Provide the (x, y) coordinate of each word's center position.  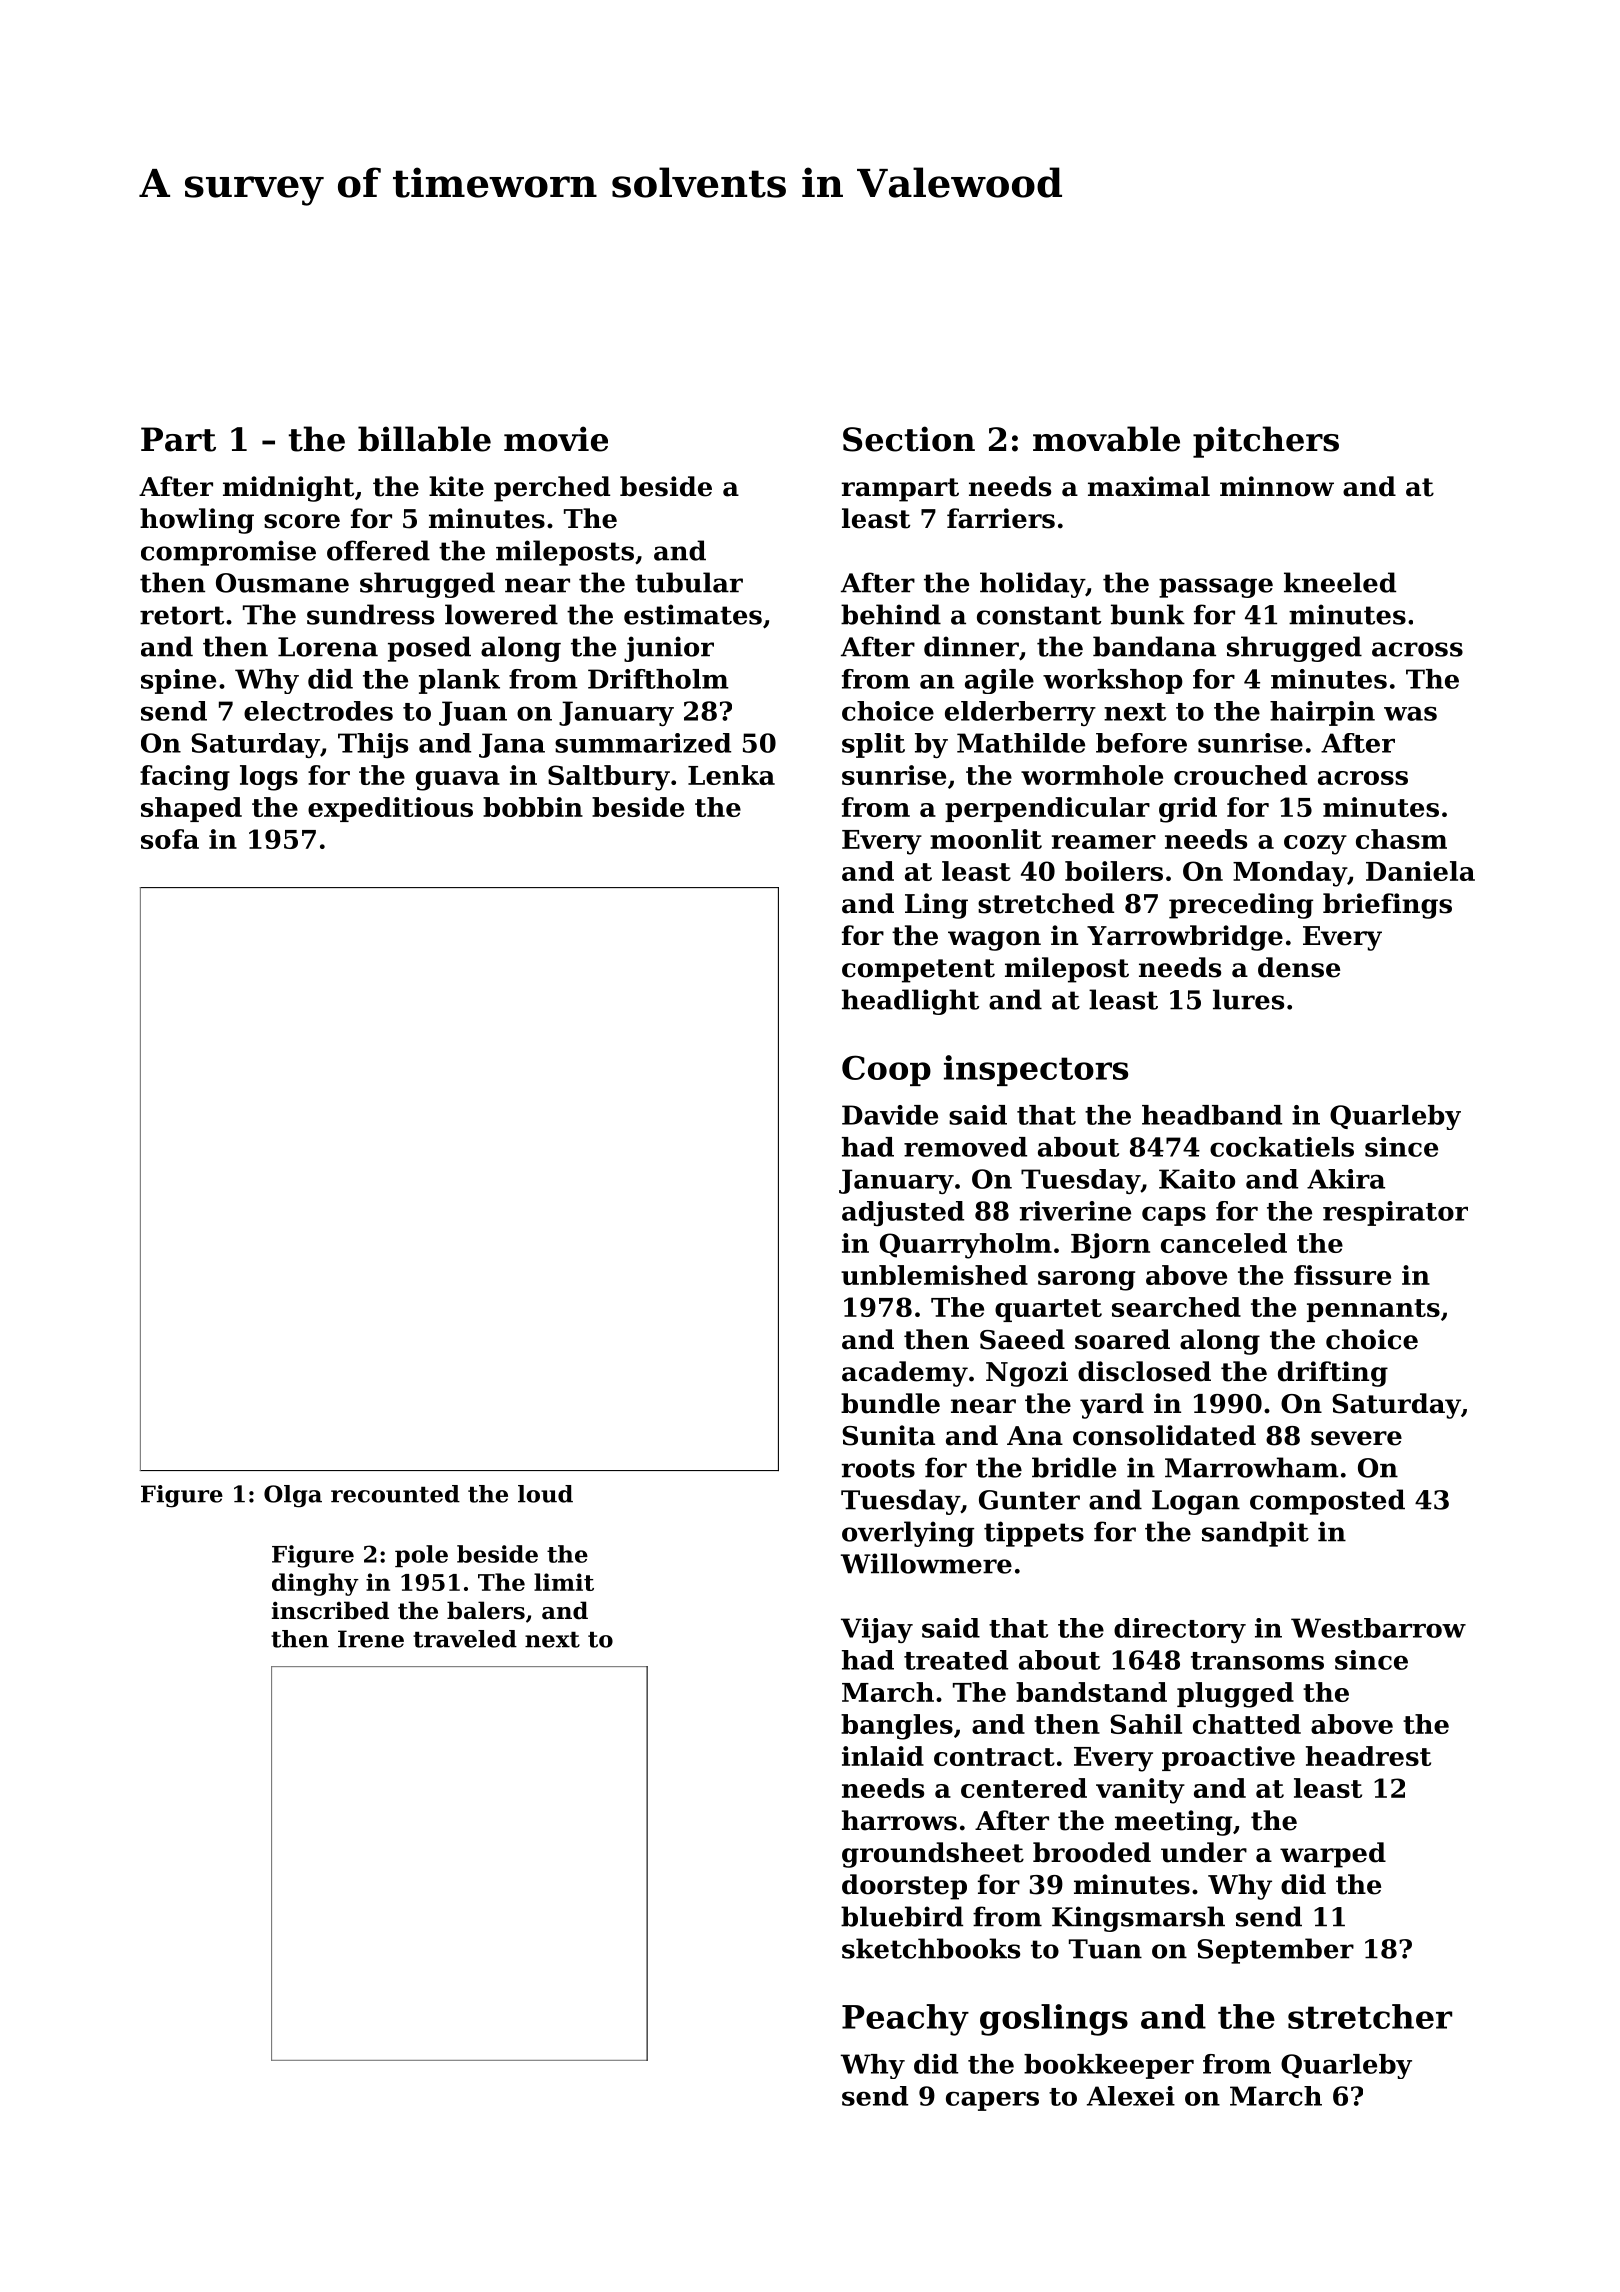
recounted (395, 1494)
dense (1299, 967)
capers (992, 2101)
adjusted (903, 1213)
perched (552, 489)
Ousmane (282, 583)
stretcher (1370, 2016)
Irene (371, 1639)
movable (1106, 439)
